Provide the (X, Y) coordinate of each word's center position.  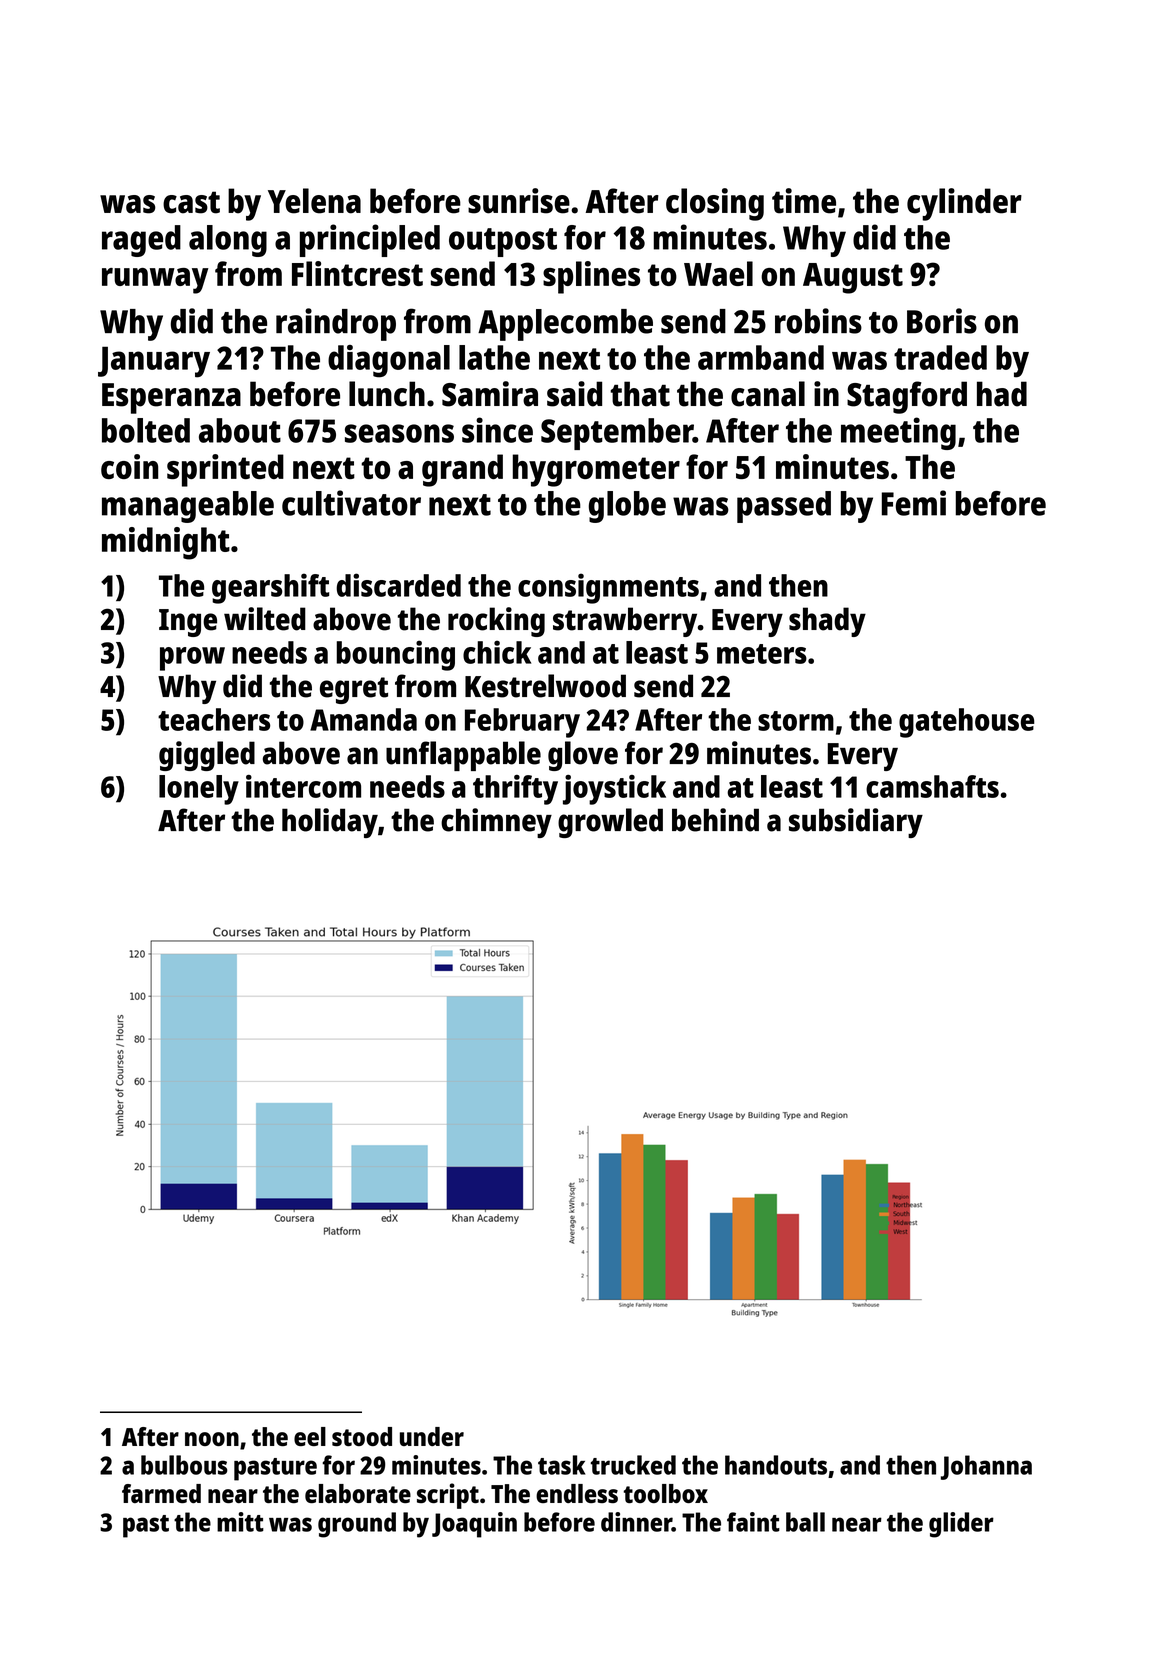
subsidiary (856, 823)
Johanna (986, 1467)
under (432, 1436)
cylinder (964, 204)
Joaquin (474, 1525)
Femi (914, 503)
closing (715, 204)
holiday (330, 823)
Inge (188, 623)
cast (191, 202)
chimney (496, 823)
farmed (161, 1493)
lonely (199, 790)
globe (627, 507)
